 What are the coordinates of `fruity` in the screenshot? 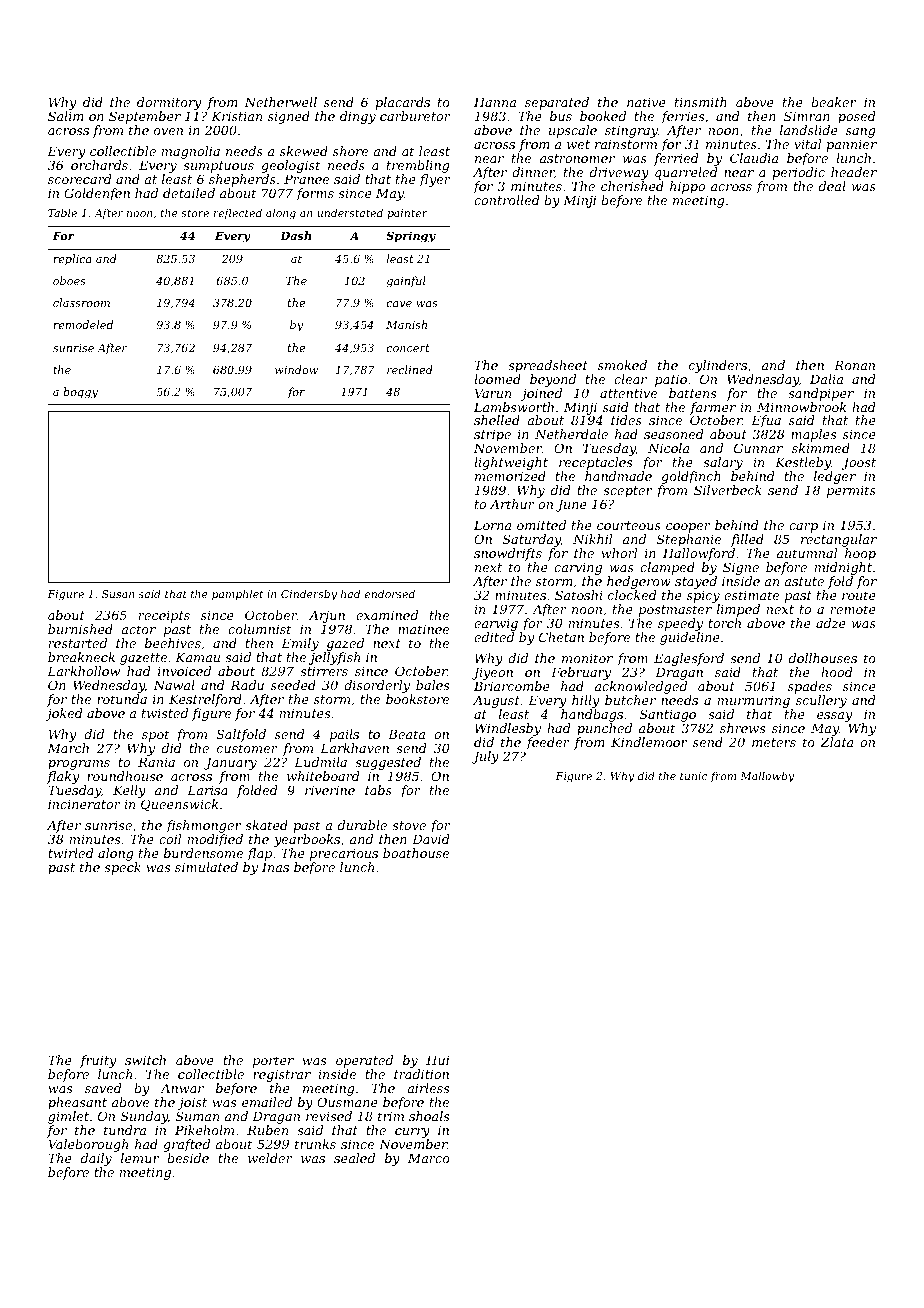 It's located at (98, 1061).
